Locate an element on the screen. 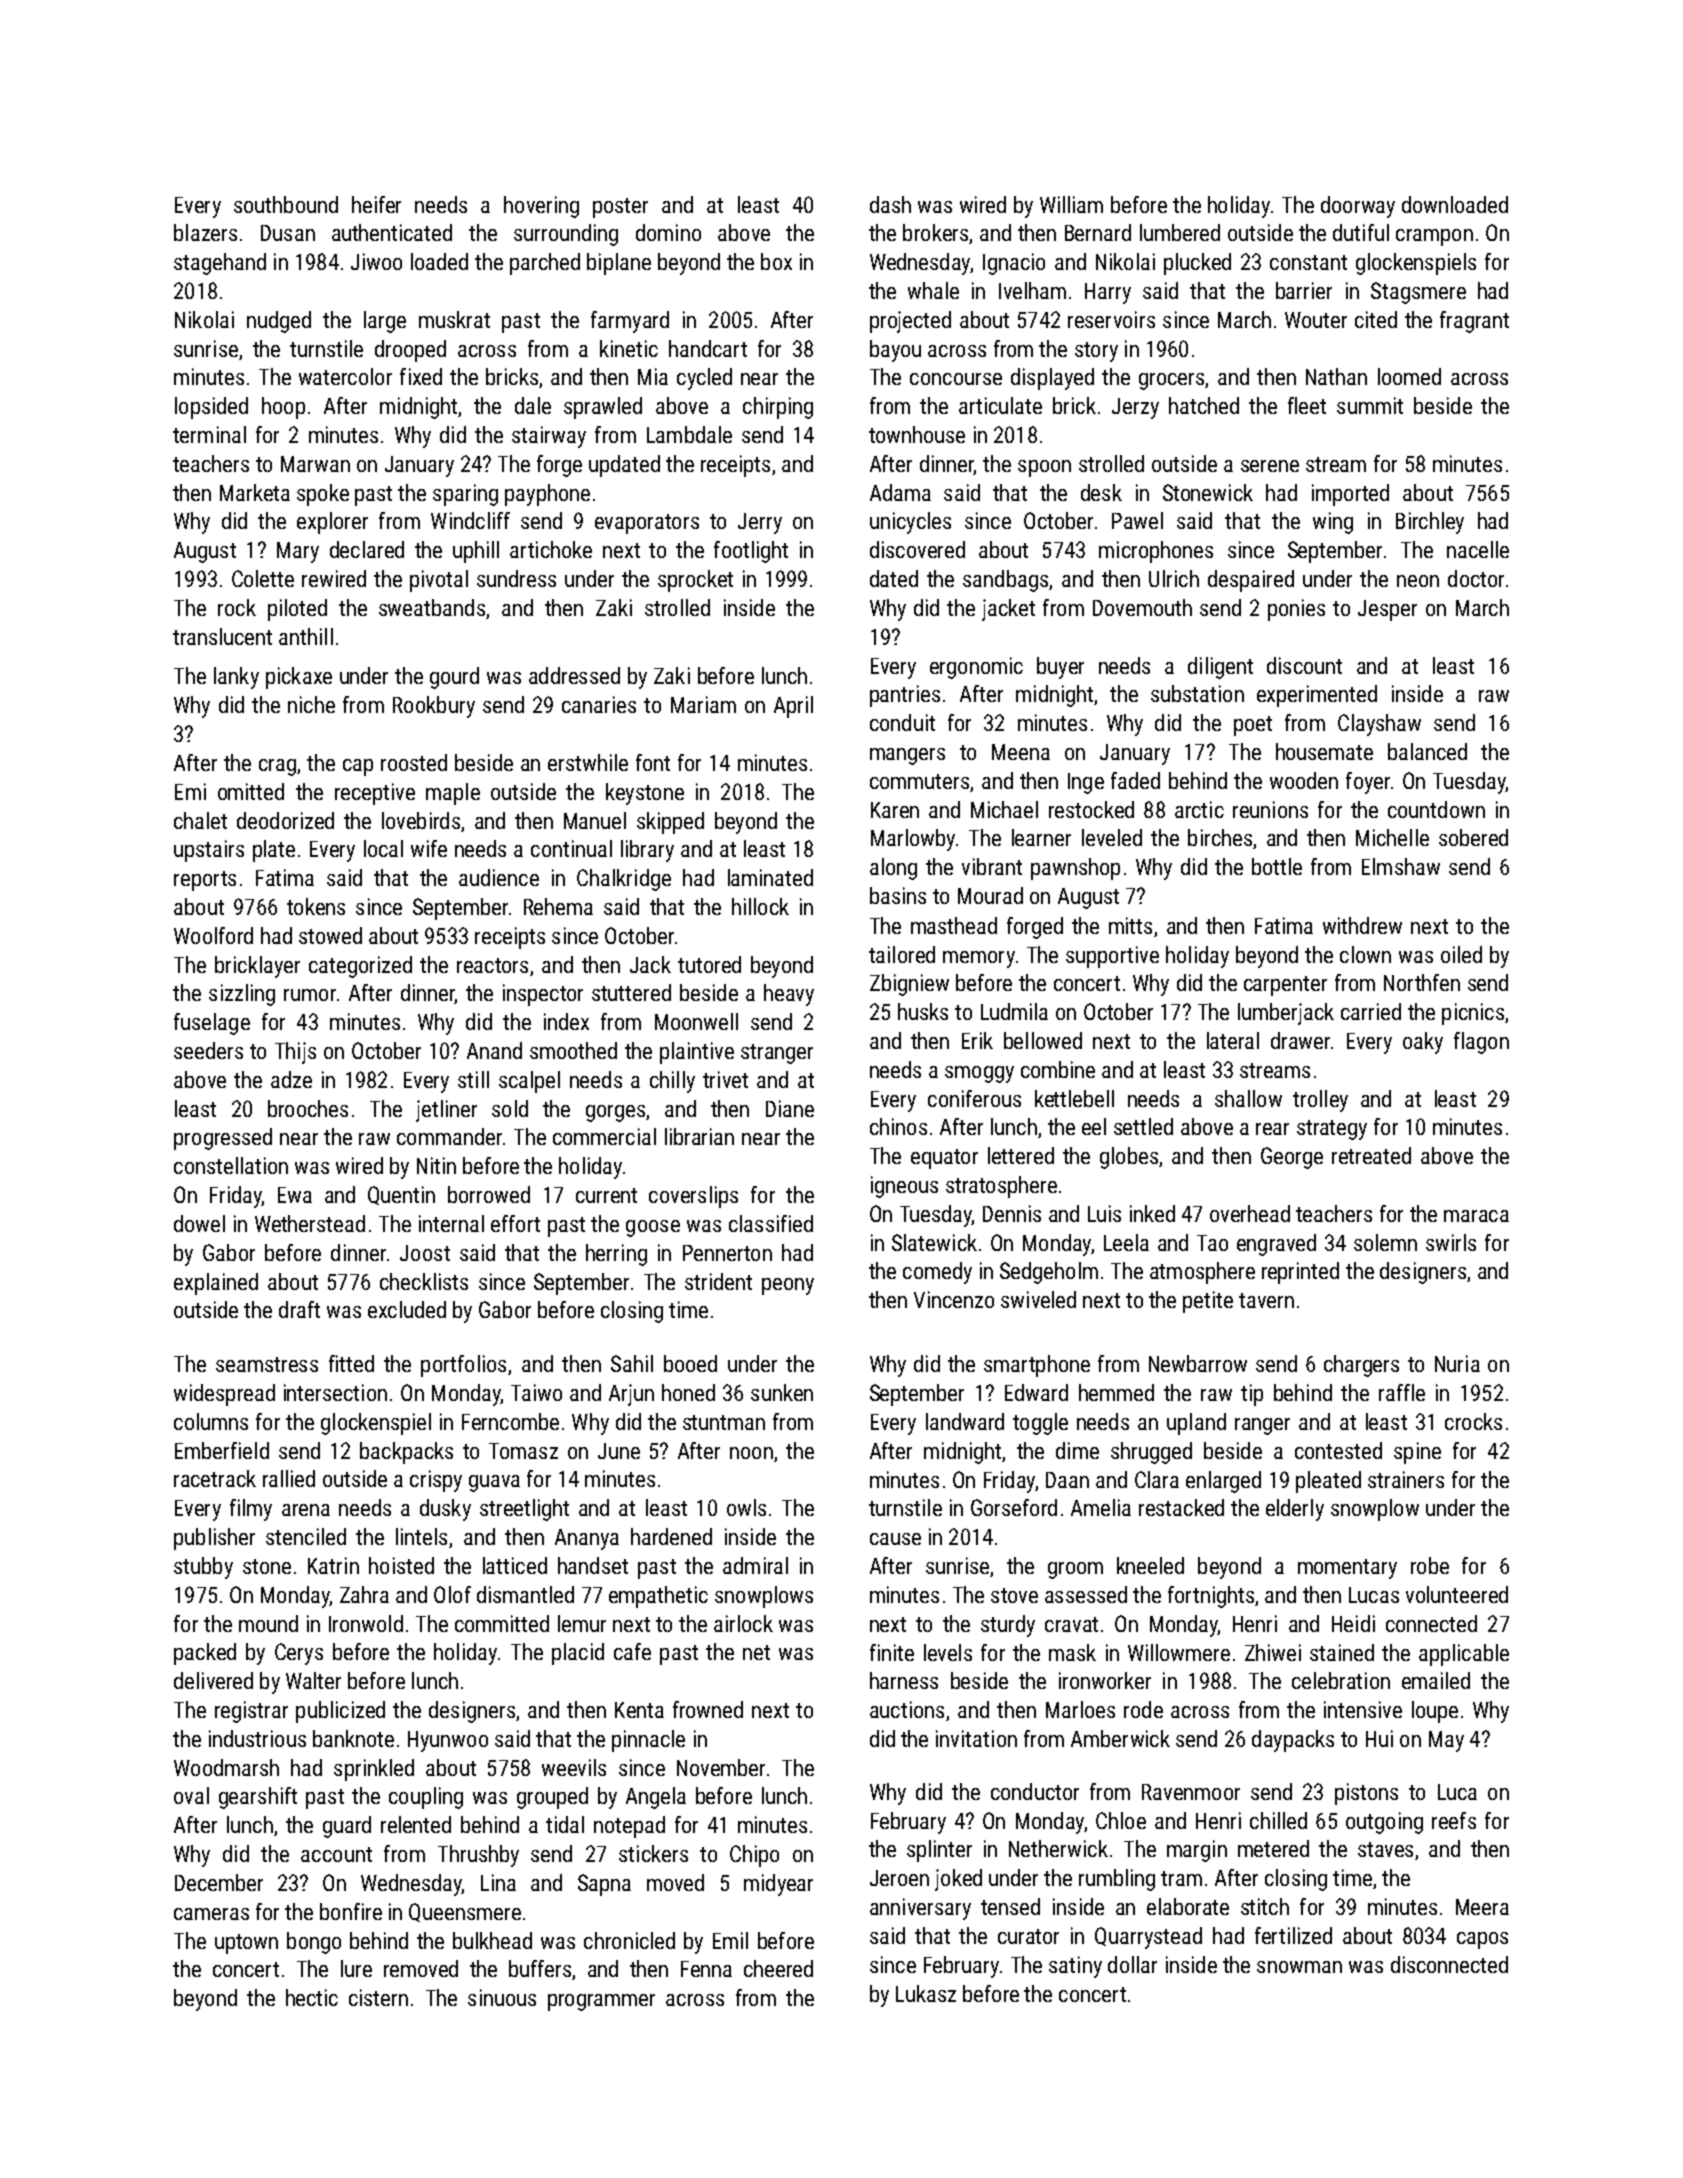 This screenshot has width=1683, height=2178. chilly is located at coordinates (672, 1082).
